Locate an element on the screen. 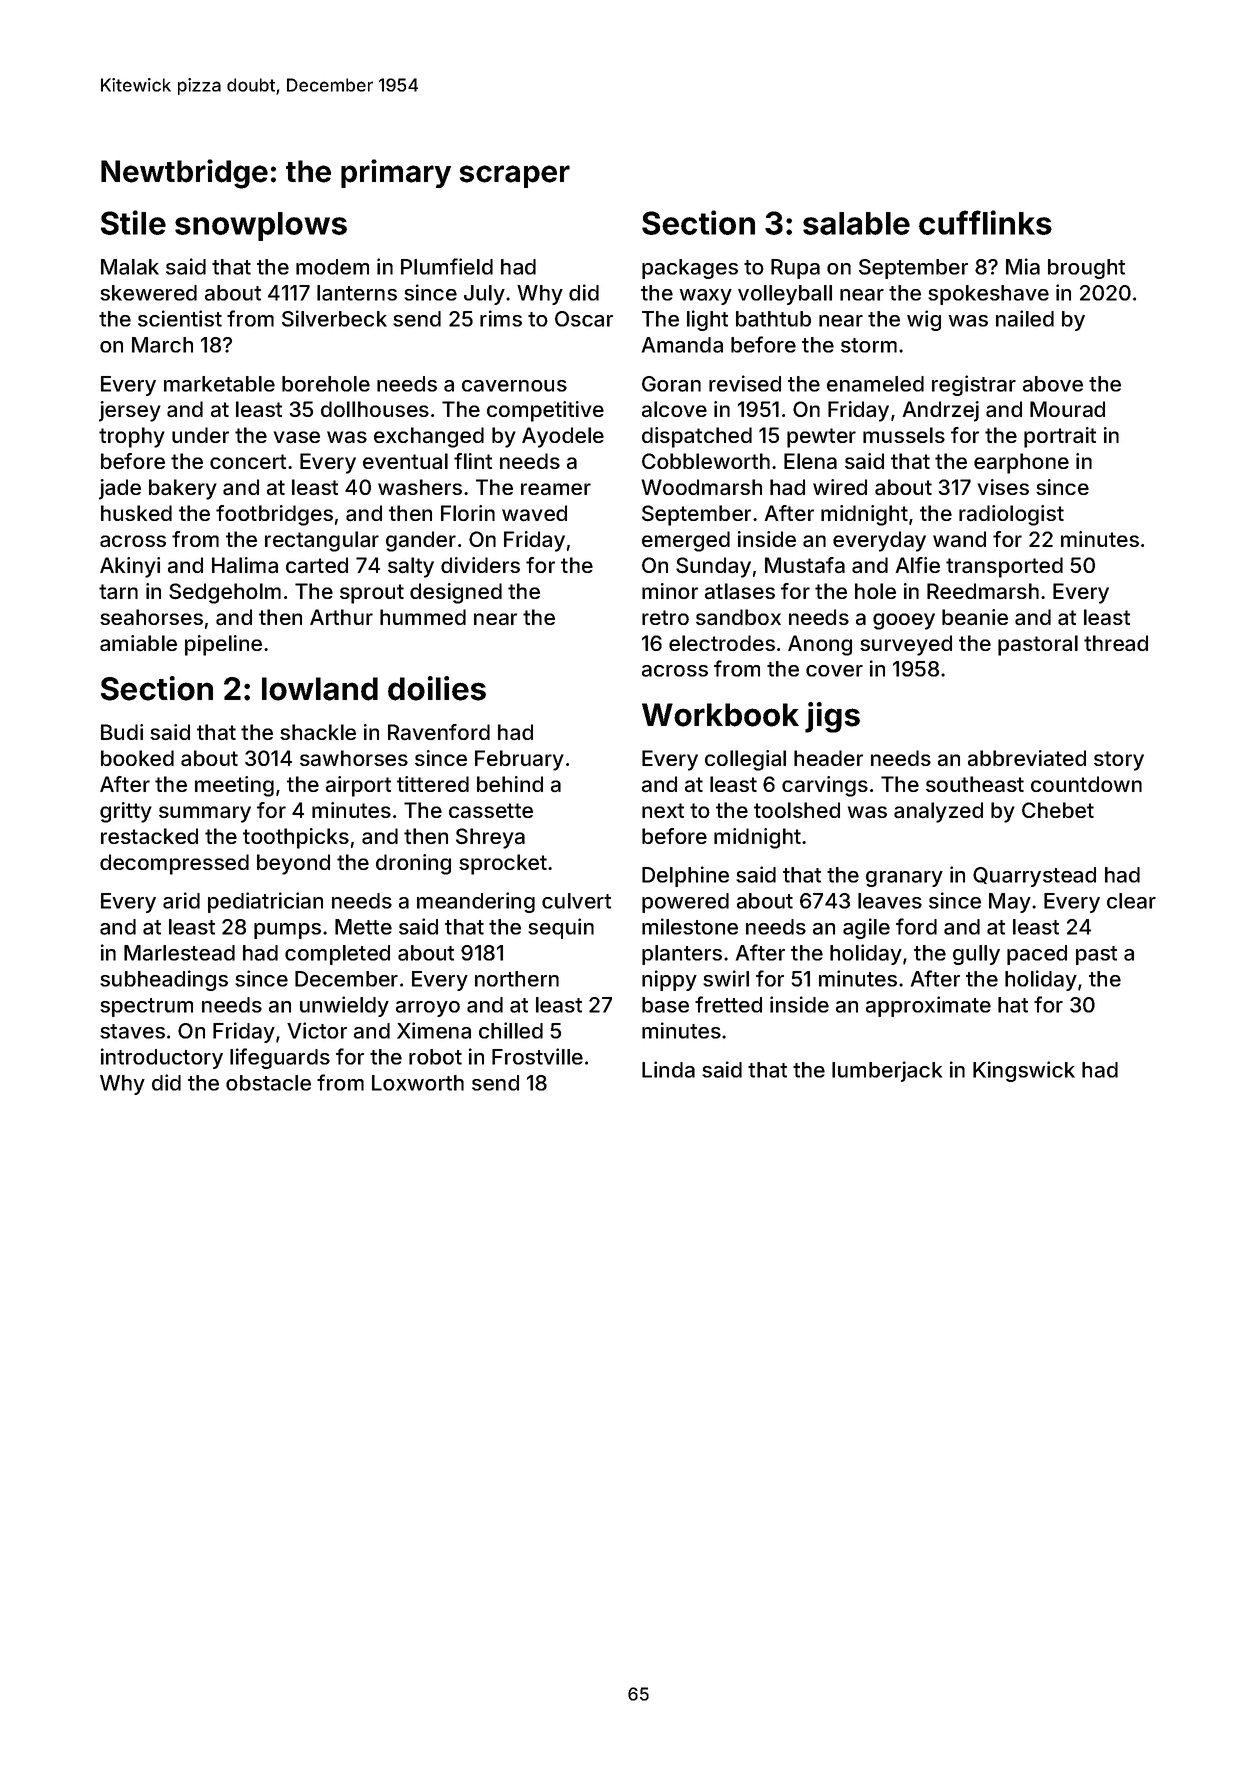 The height and width of the screenshot is (1776, 1256). cufflinks is located at coordinates (985, 222).
